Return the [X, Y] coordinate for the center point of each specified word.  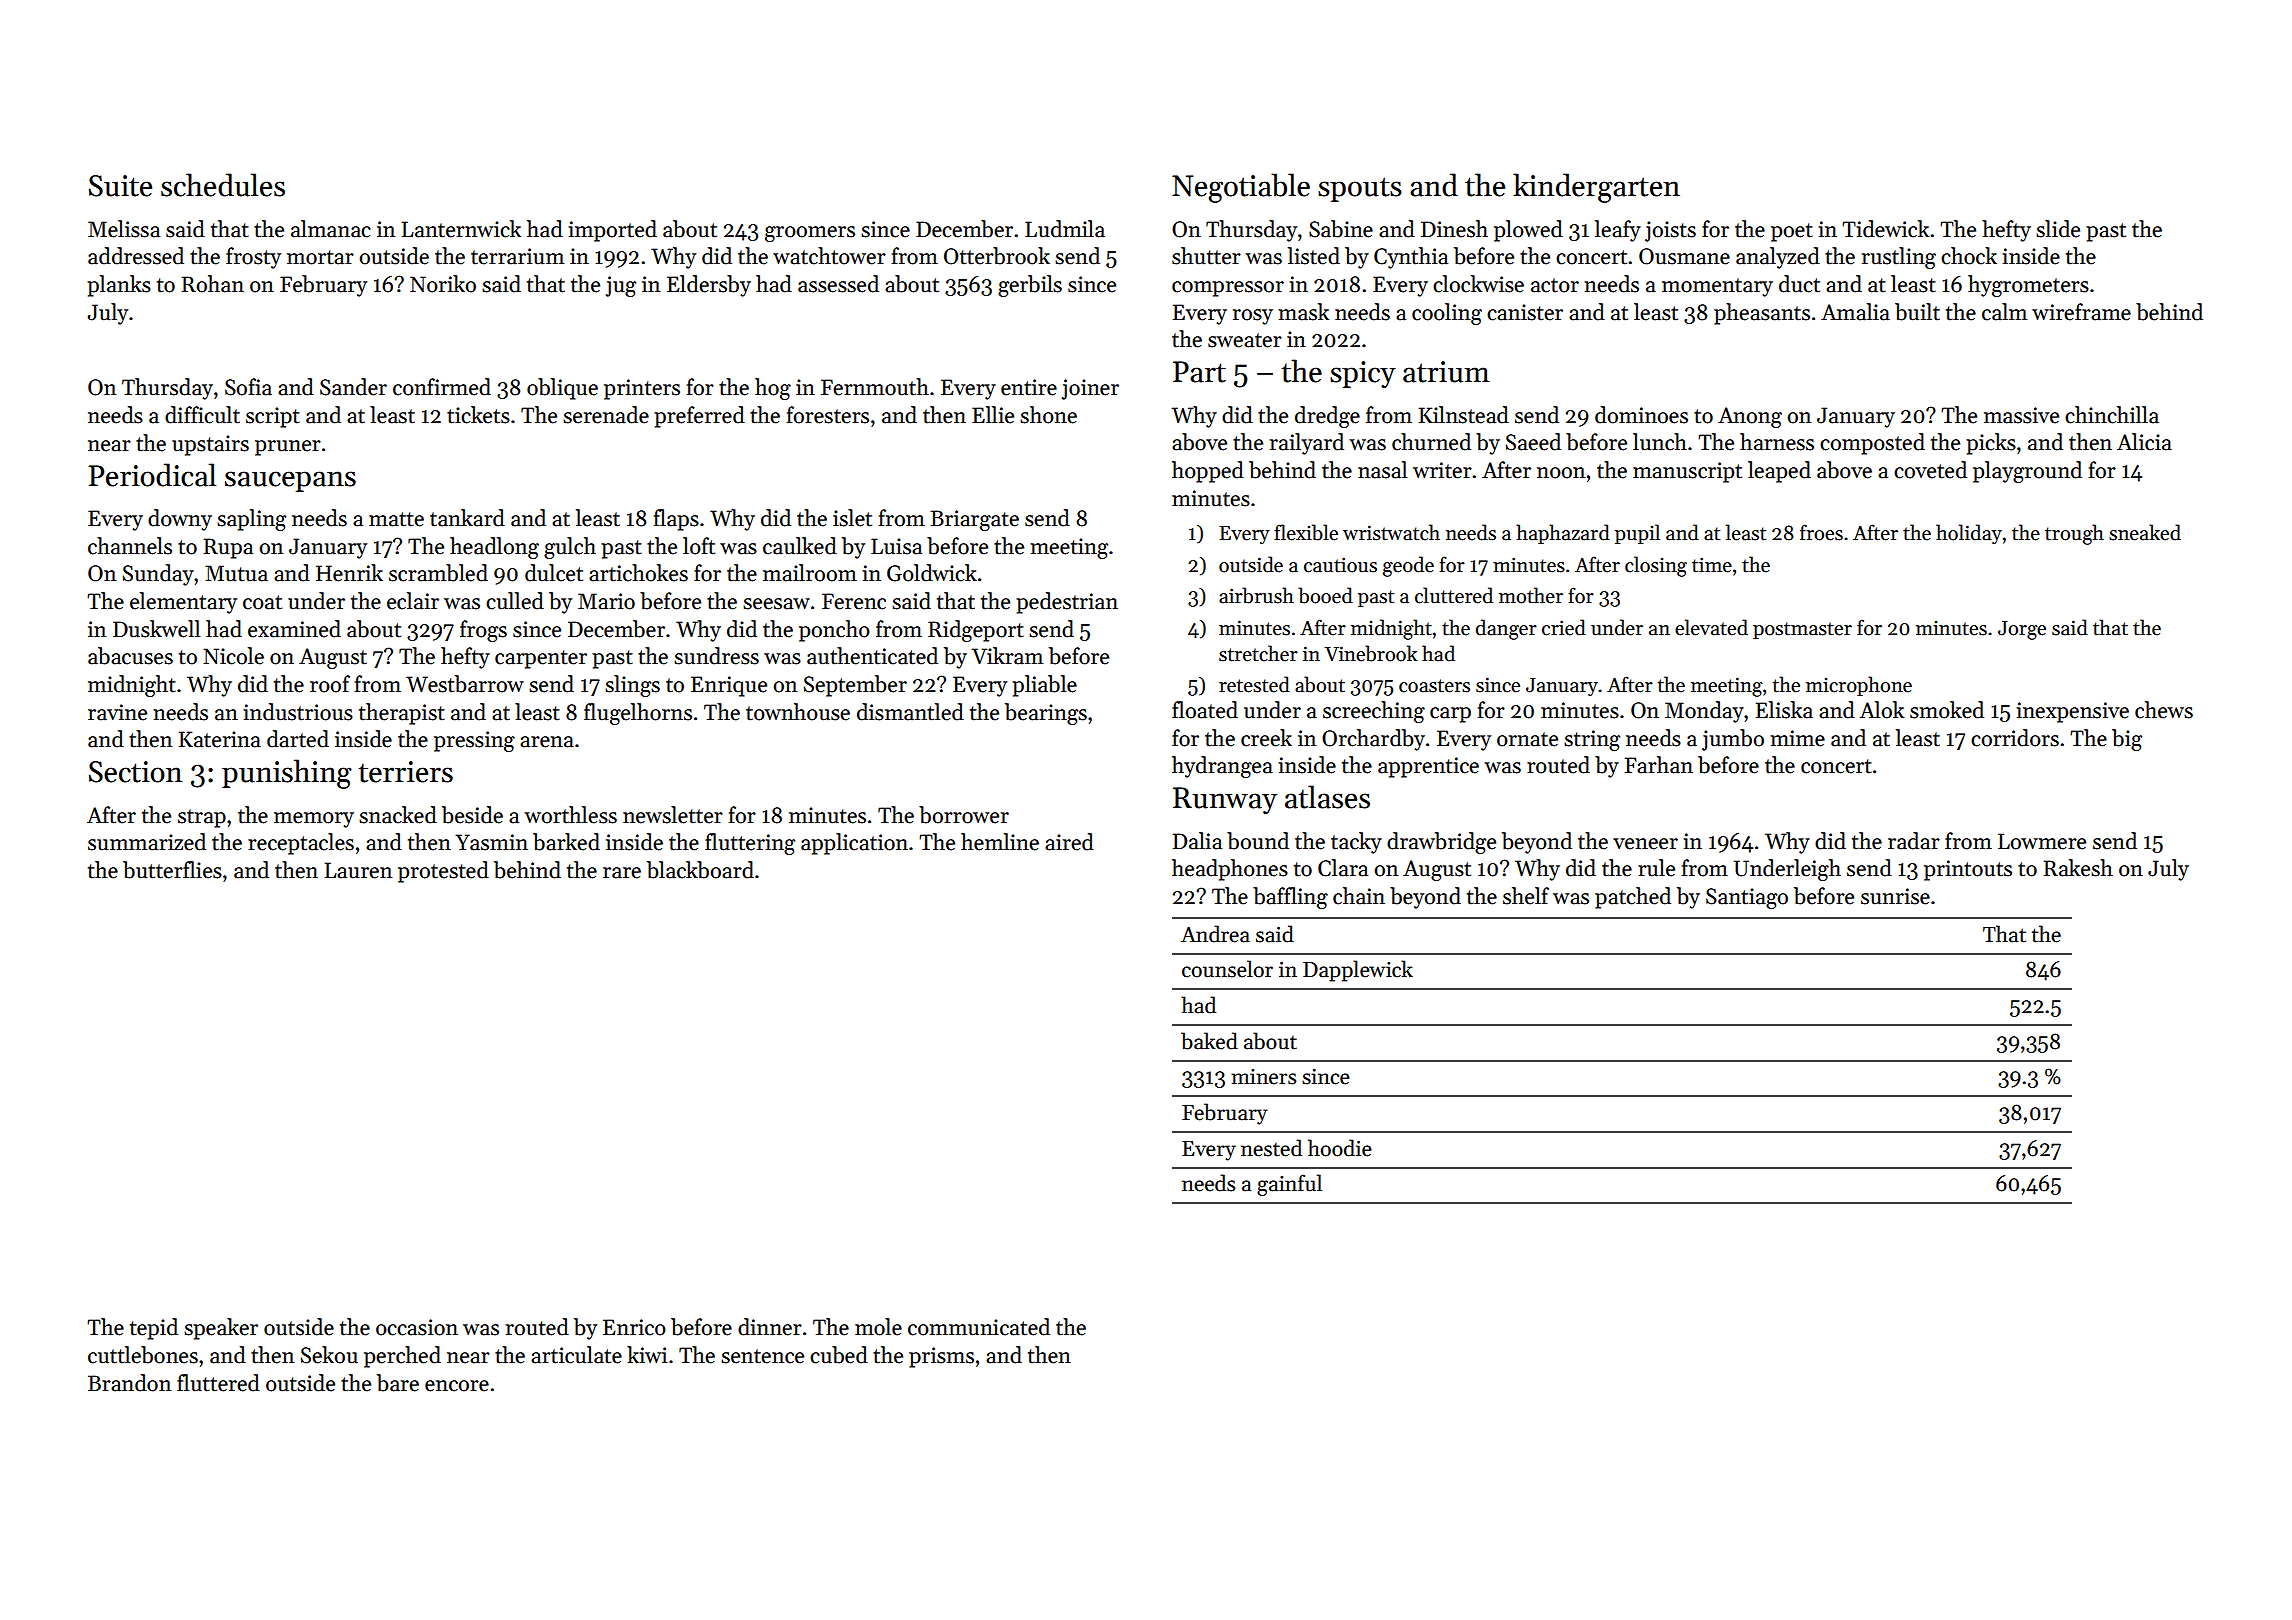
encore [457, 1386]
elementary [183, 603]
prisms [941, 1357]
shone [1048, 415]
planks [119, 286]
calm [2004, 312]
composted [1872, 444]
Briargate [974, 520]
